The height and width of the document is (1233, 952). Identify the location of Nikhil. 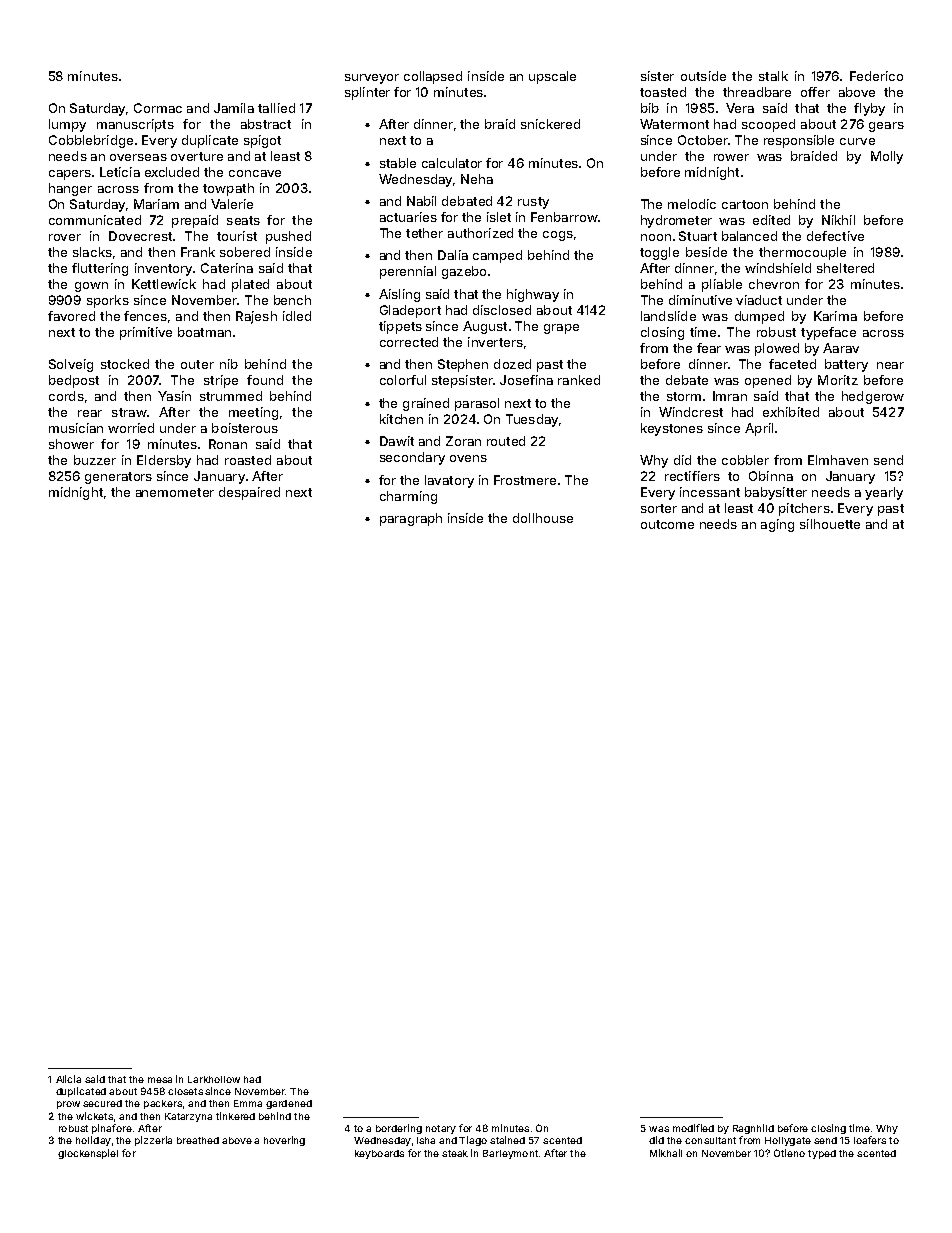
(838, 220).
